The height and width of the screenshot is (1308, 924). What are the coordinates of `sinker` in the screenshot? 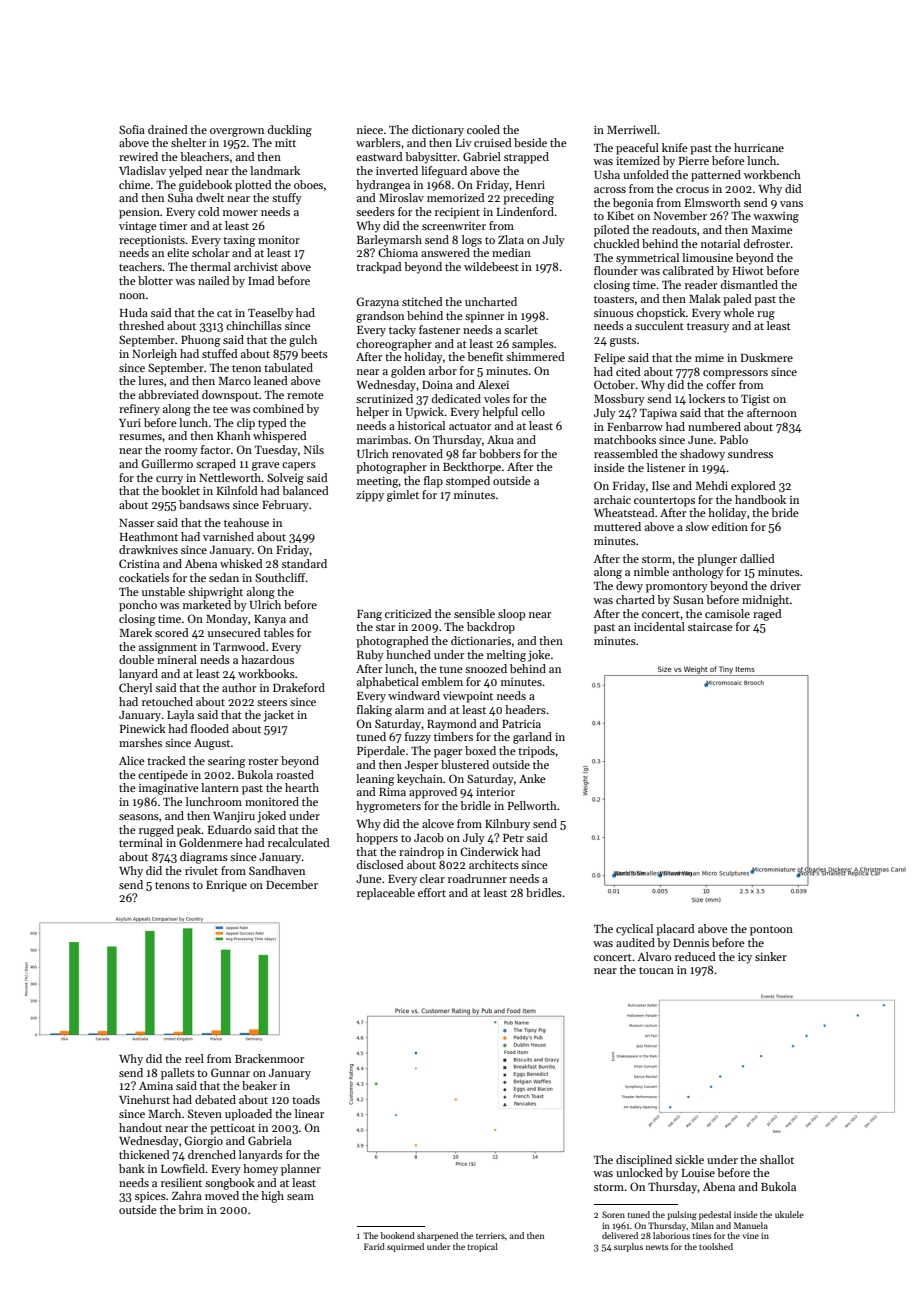 It's located at (771, 956).
